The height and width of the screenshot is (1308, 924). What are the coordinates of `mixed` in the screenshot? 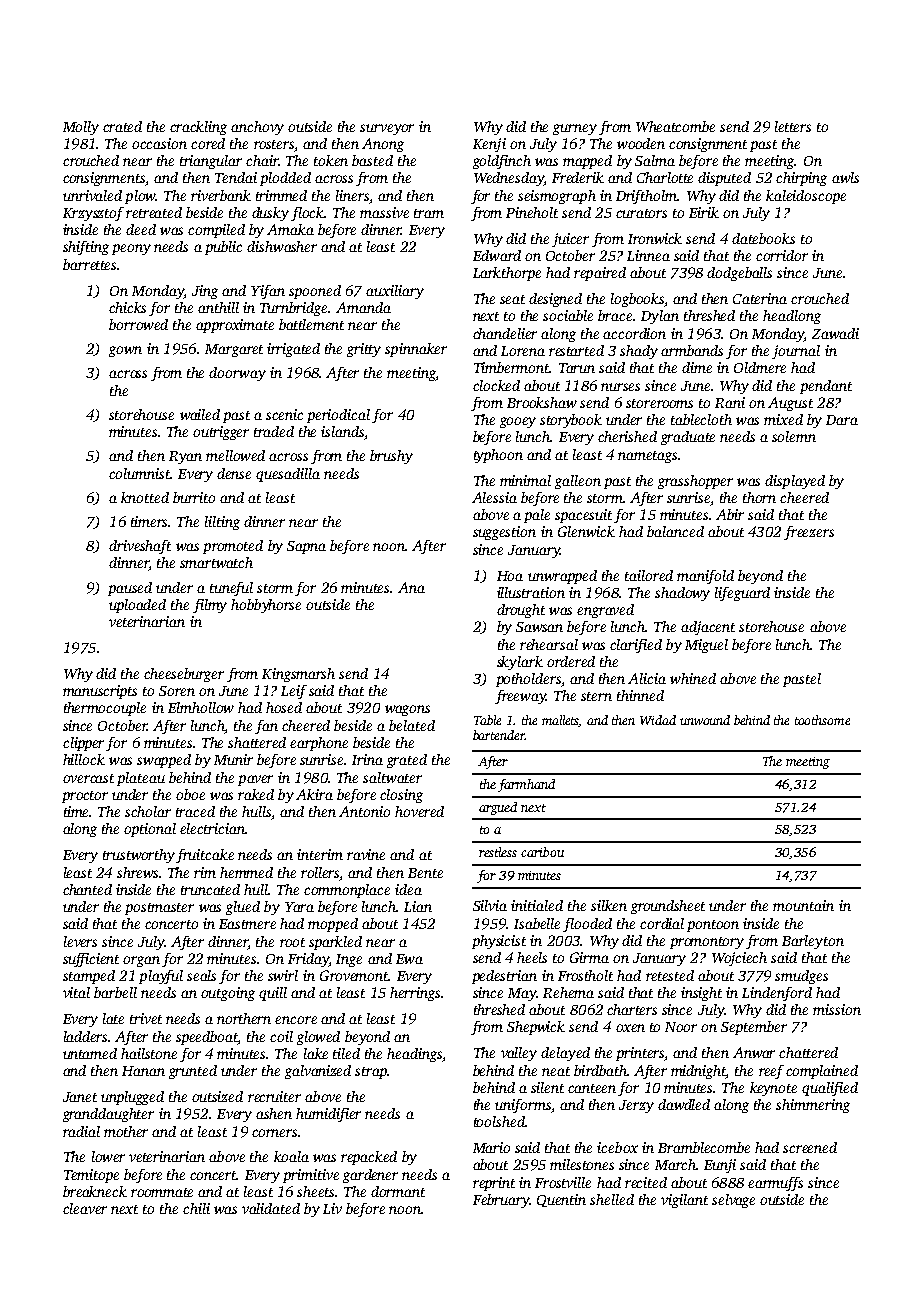 It's located at (783, 419).
